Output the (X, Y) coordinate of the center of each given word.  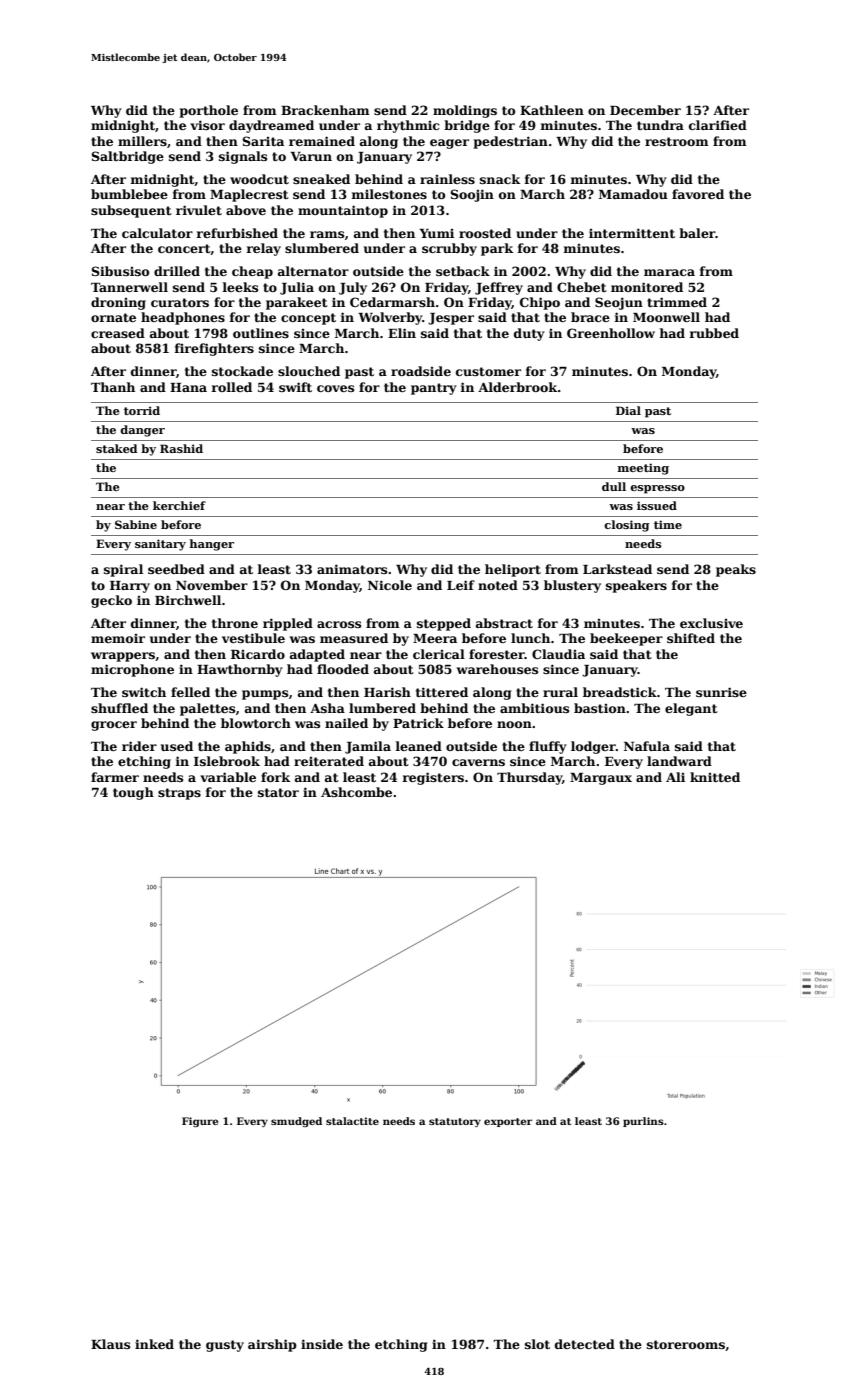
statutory (455, 1122)
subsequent (131, 211)
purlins (643, 1122)
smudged (296, 1122)
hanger (212, 545)
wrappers (123, 657)
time (668, 524)
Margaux (601, 779)
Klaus (110, 1344)
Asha (327, 708)
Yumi (436, 233)
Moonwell (666, 317)
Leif (461, 585)
